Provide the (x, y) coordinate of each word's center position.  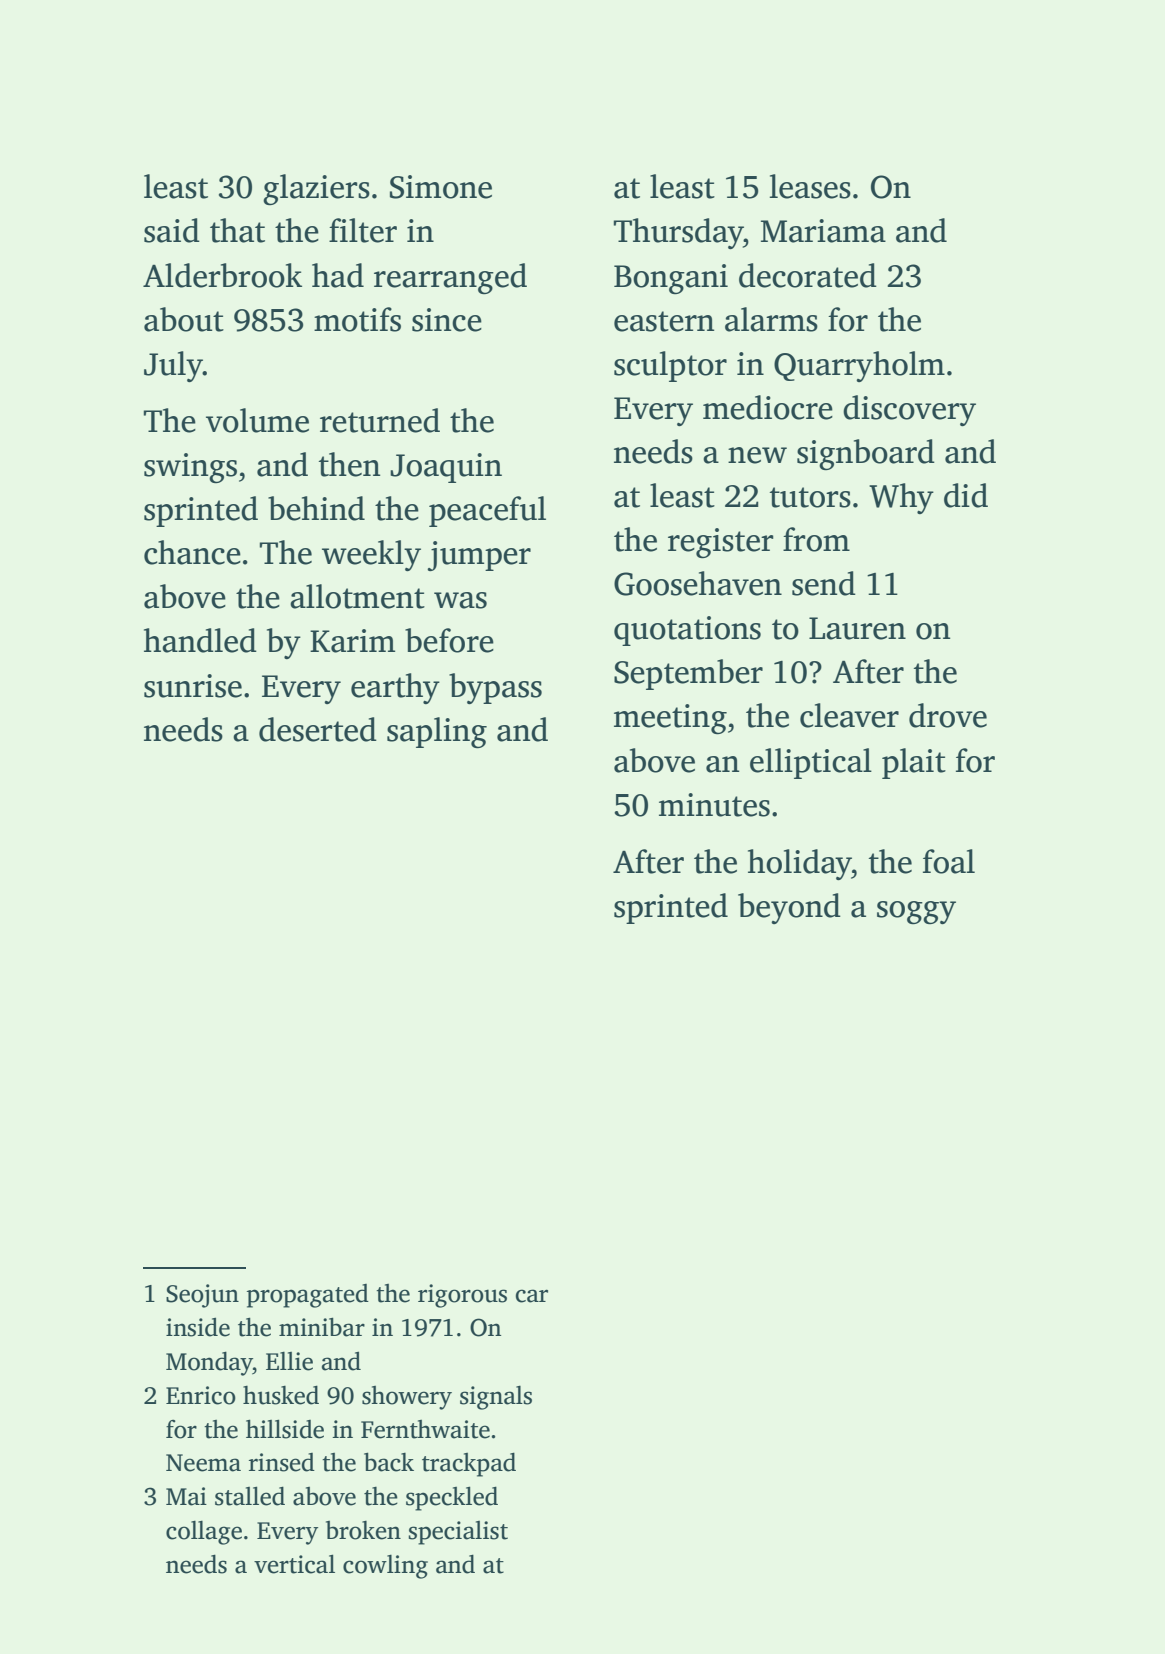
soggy (916, 912)
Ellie (289, 1361)
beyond (789, 908)
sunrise (193, 686)
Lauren (857, 628)
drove (948, 715)
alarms (771, 319)
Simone (441, 187)
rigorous (462, 1296)
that (237, 230)
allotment (357, 596)
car (532, 1296)
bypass (495, 688)
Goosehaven (698, 583)
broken (363, 1530)
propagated (308, 1296)
